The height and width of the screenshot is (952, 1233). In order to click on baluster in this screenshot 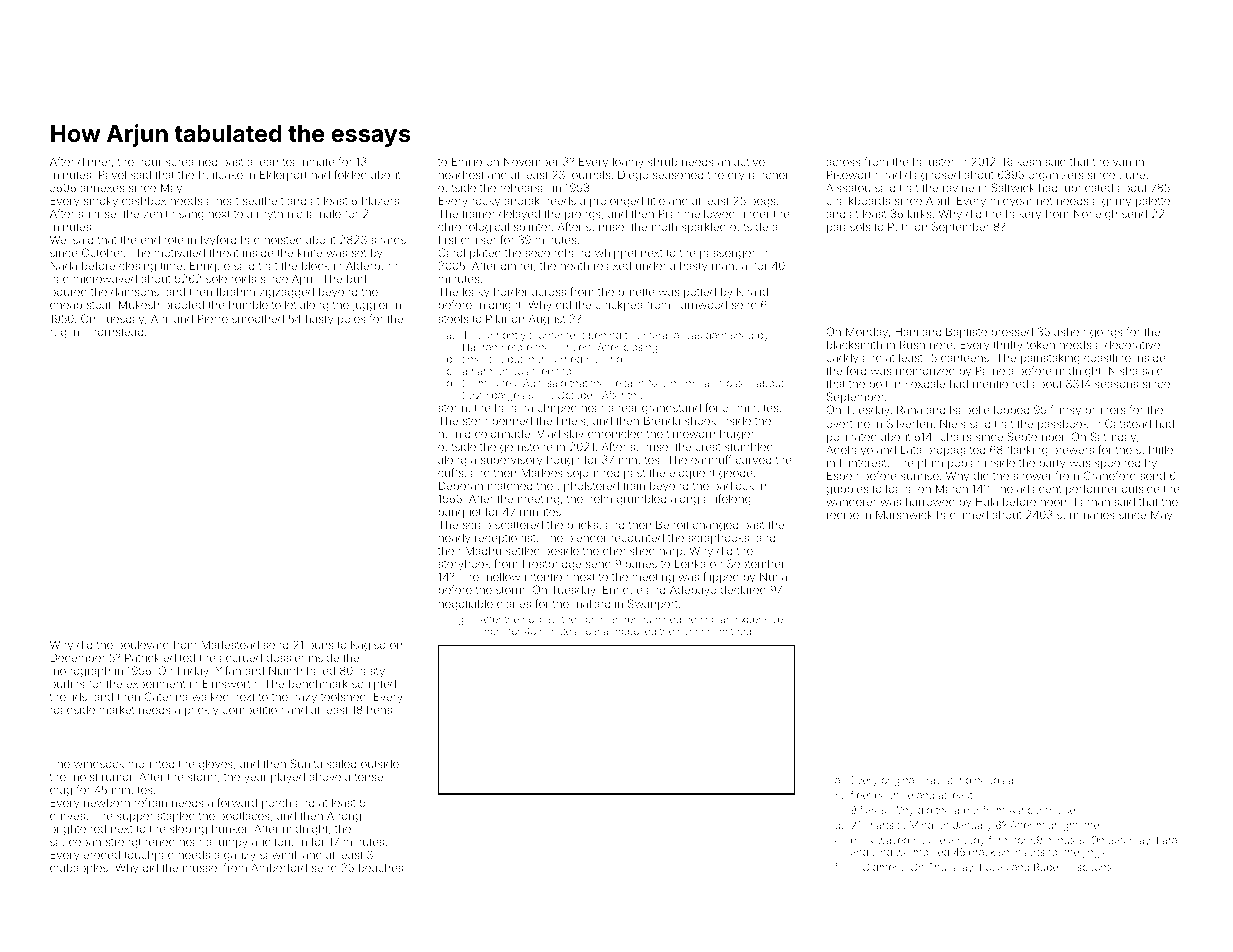, I will do `click(933, 161)`.
